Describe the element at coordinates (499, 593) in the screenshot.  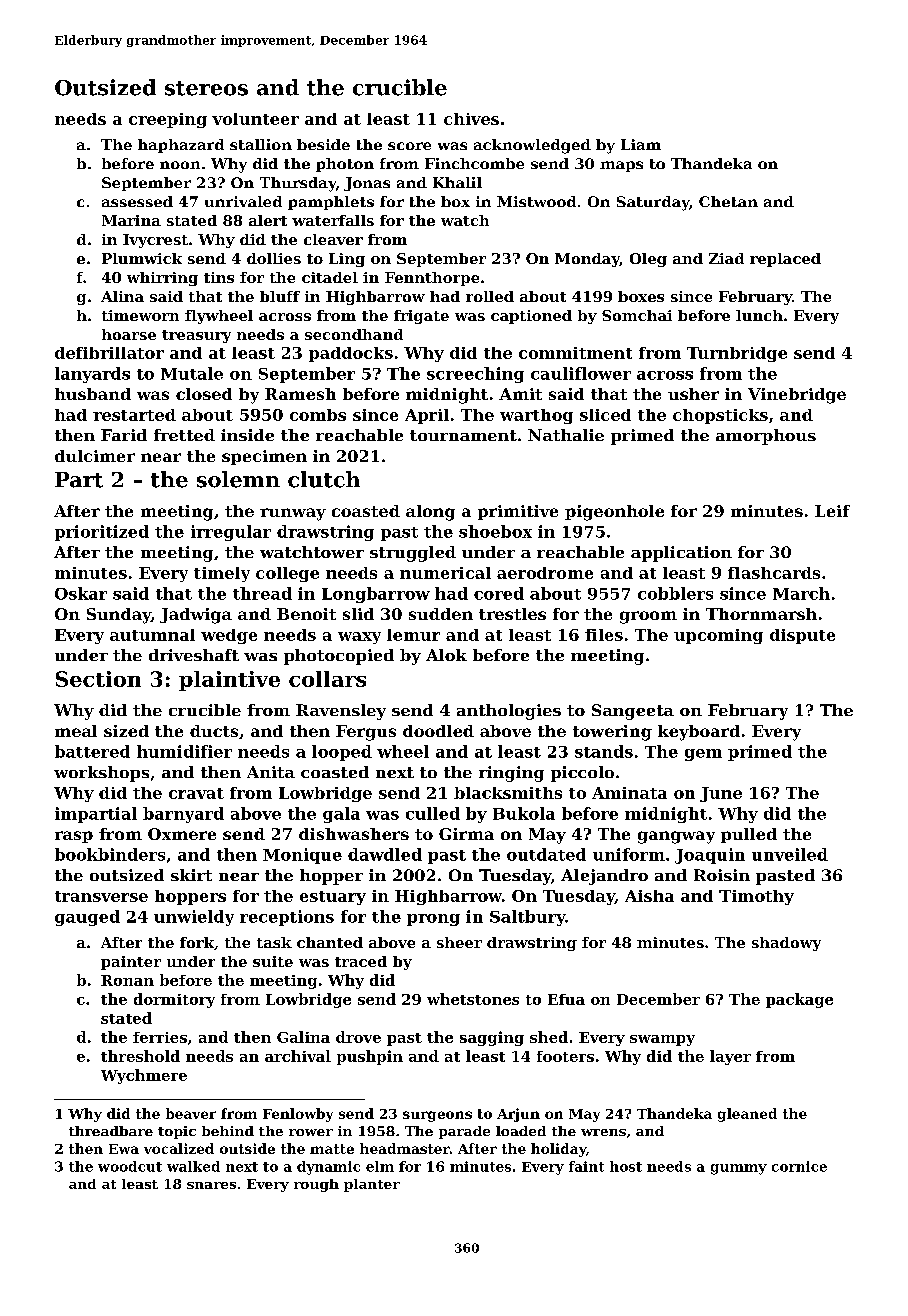
I see `cored` at that location.
